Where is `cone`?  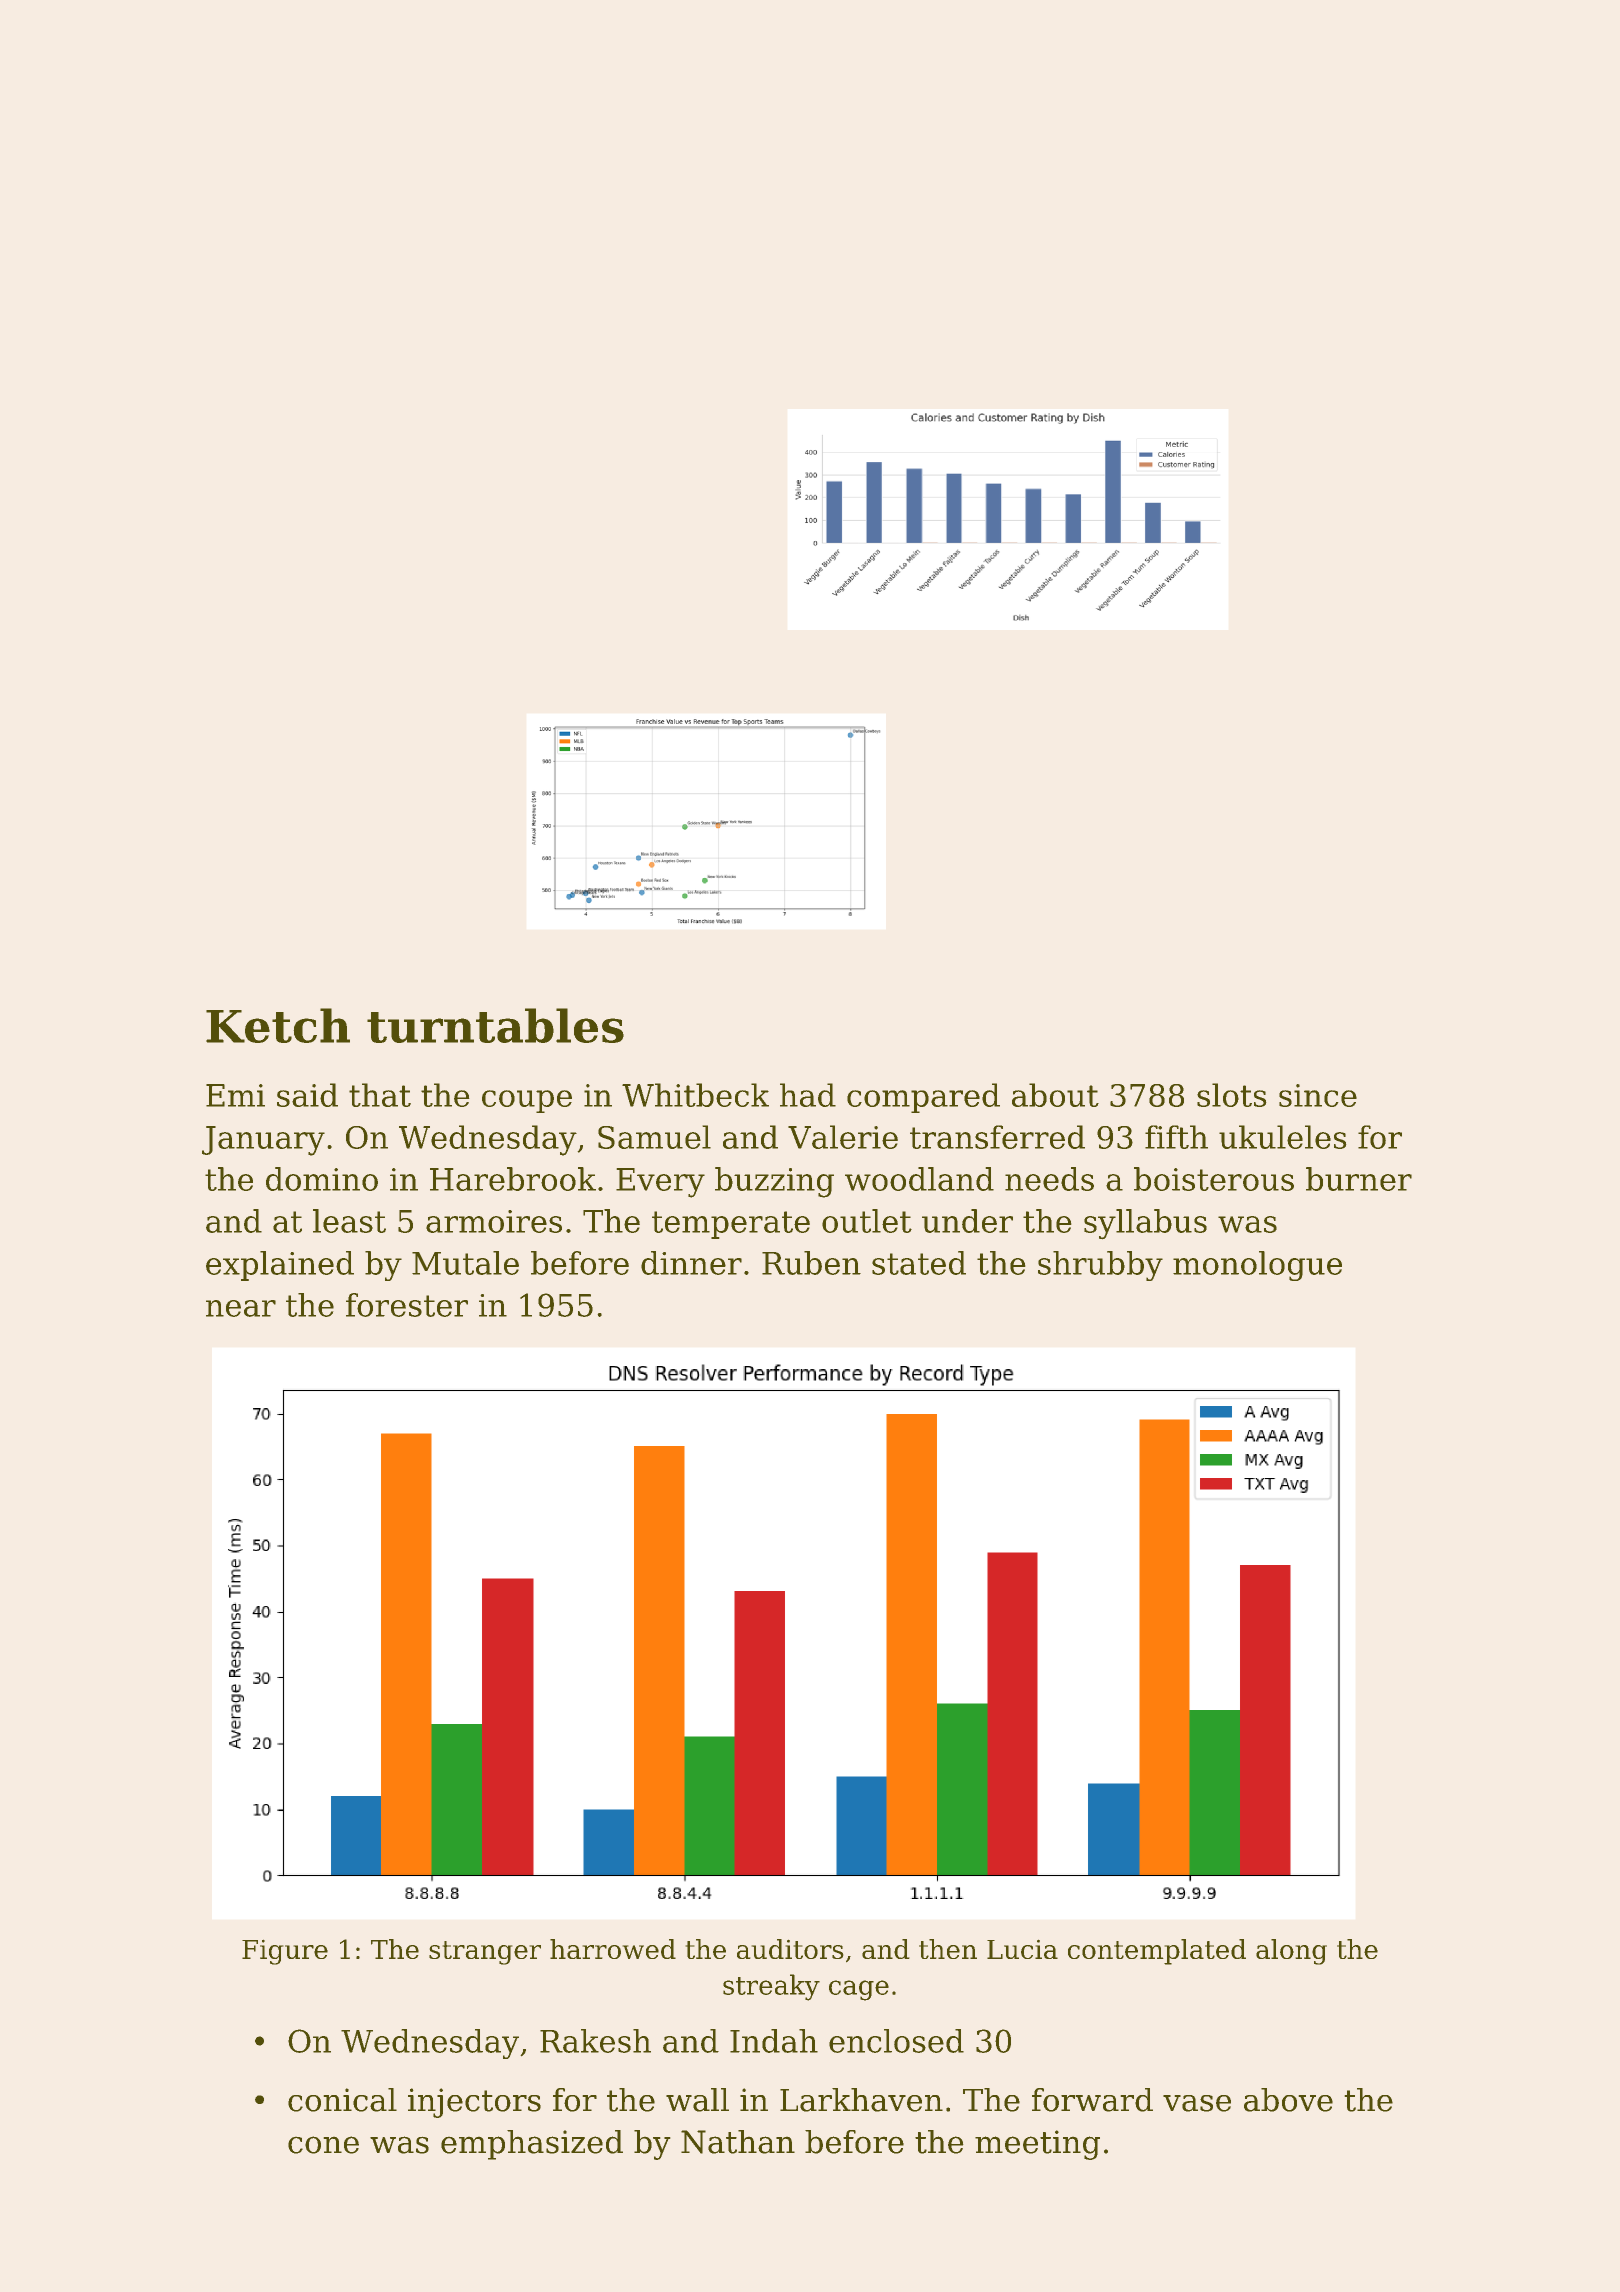
cone is located at coordinates (323, 2145).
